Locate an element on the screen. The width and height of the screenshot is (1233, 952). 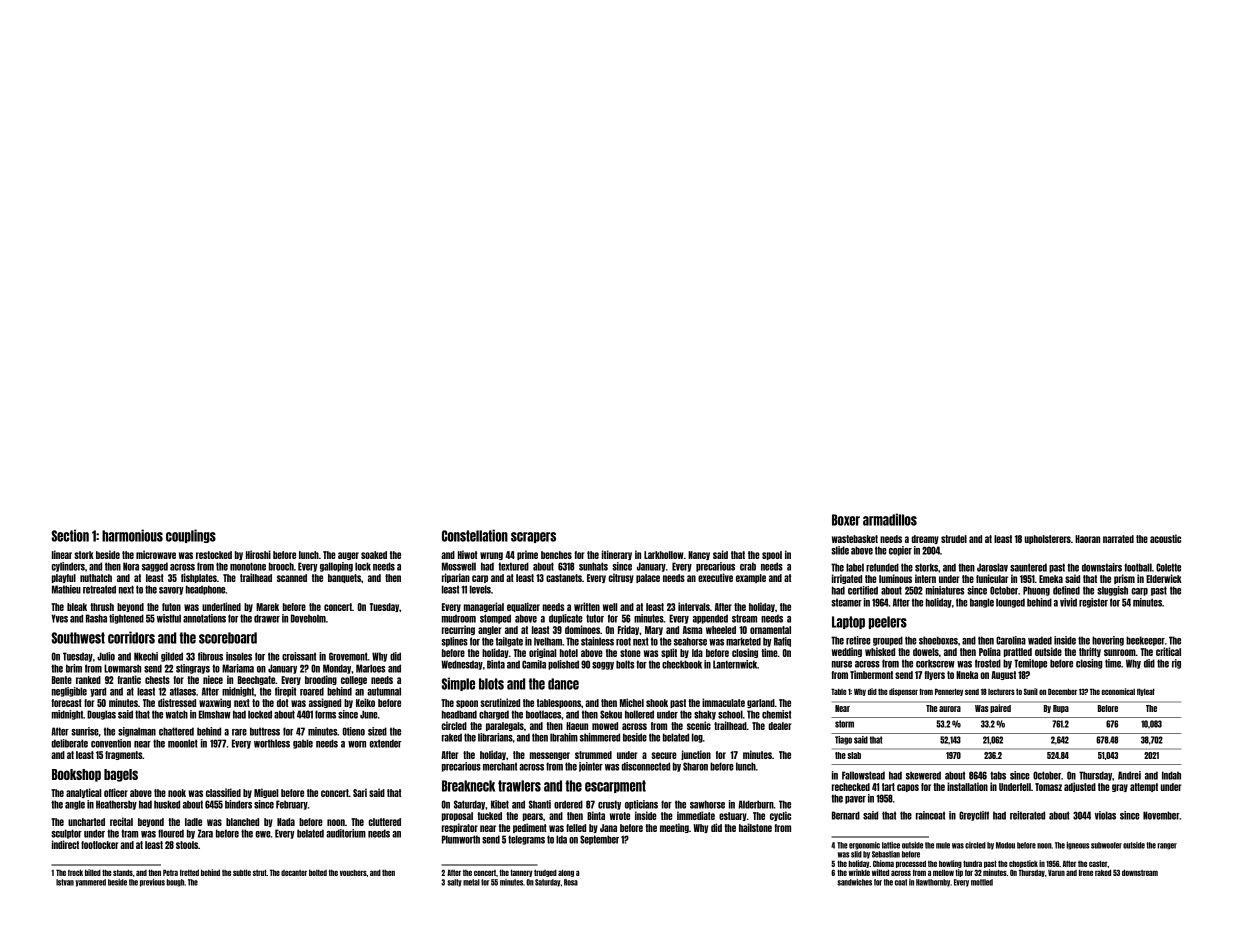
couplings is located at coordinates (191, 536).
